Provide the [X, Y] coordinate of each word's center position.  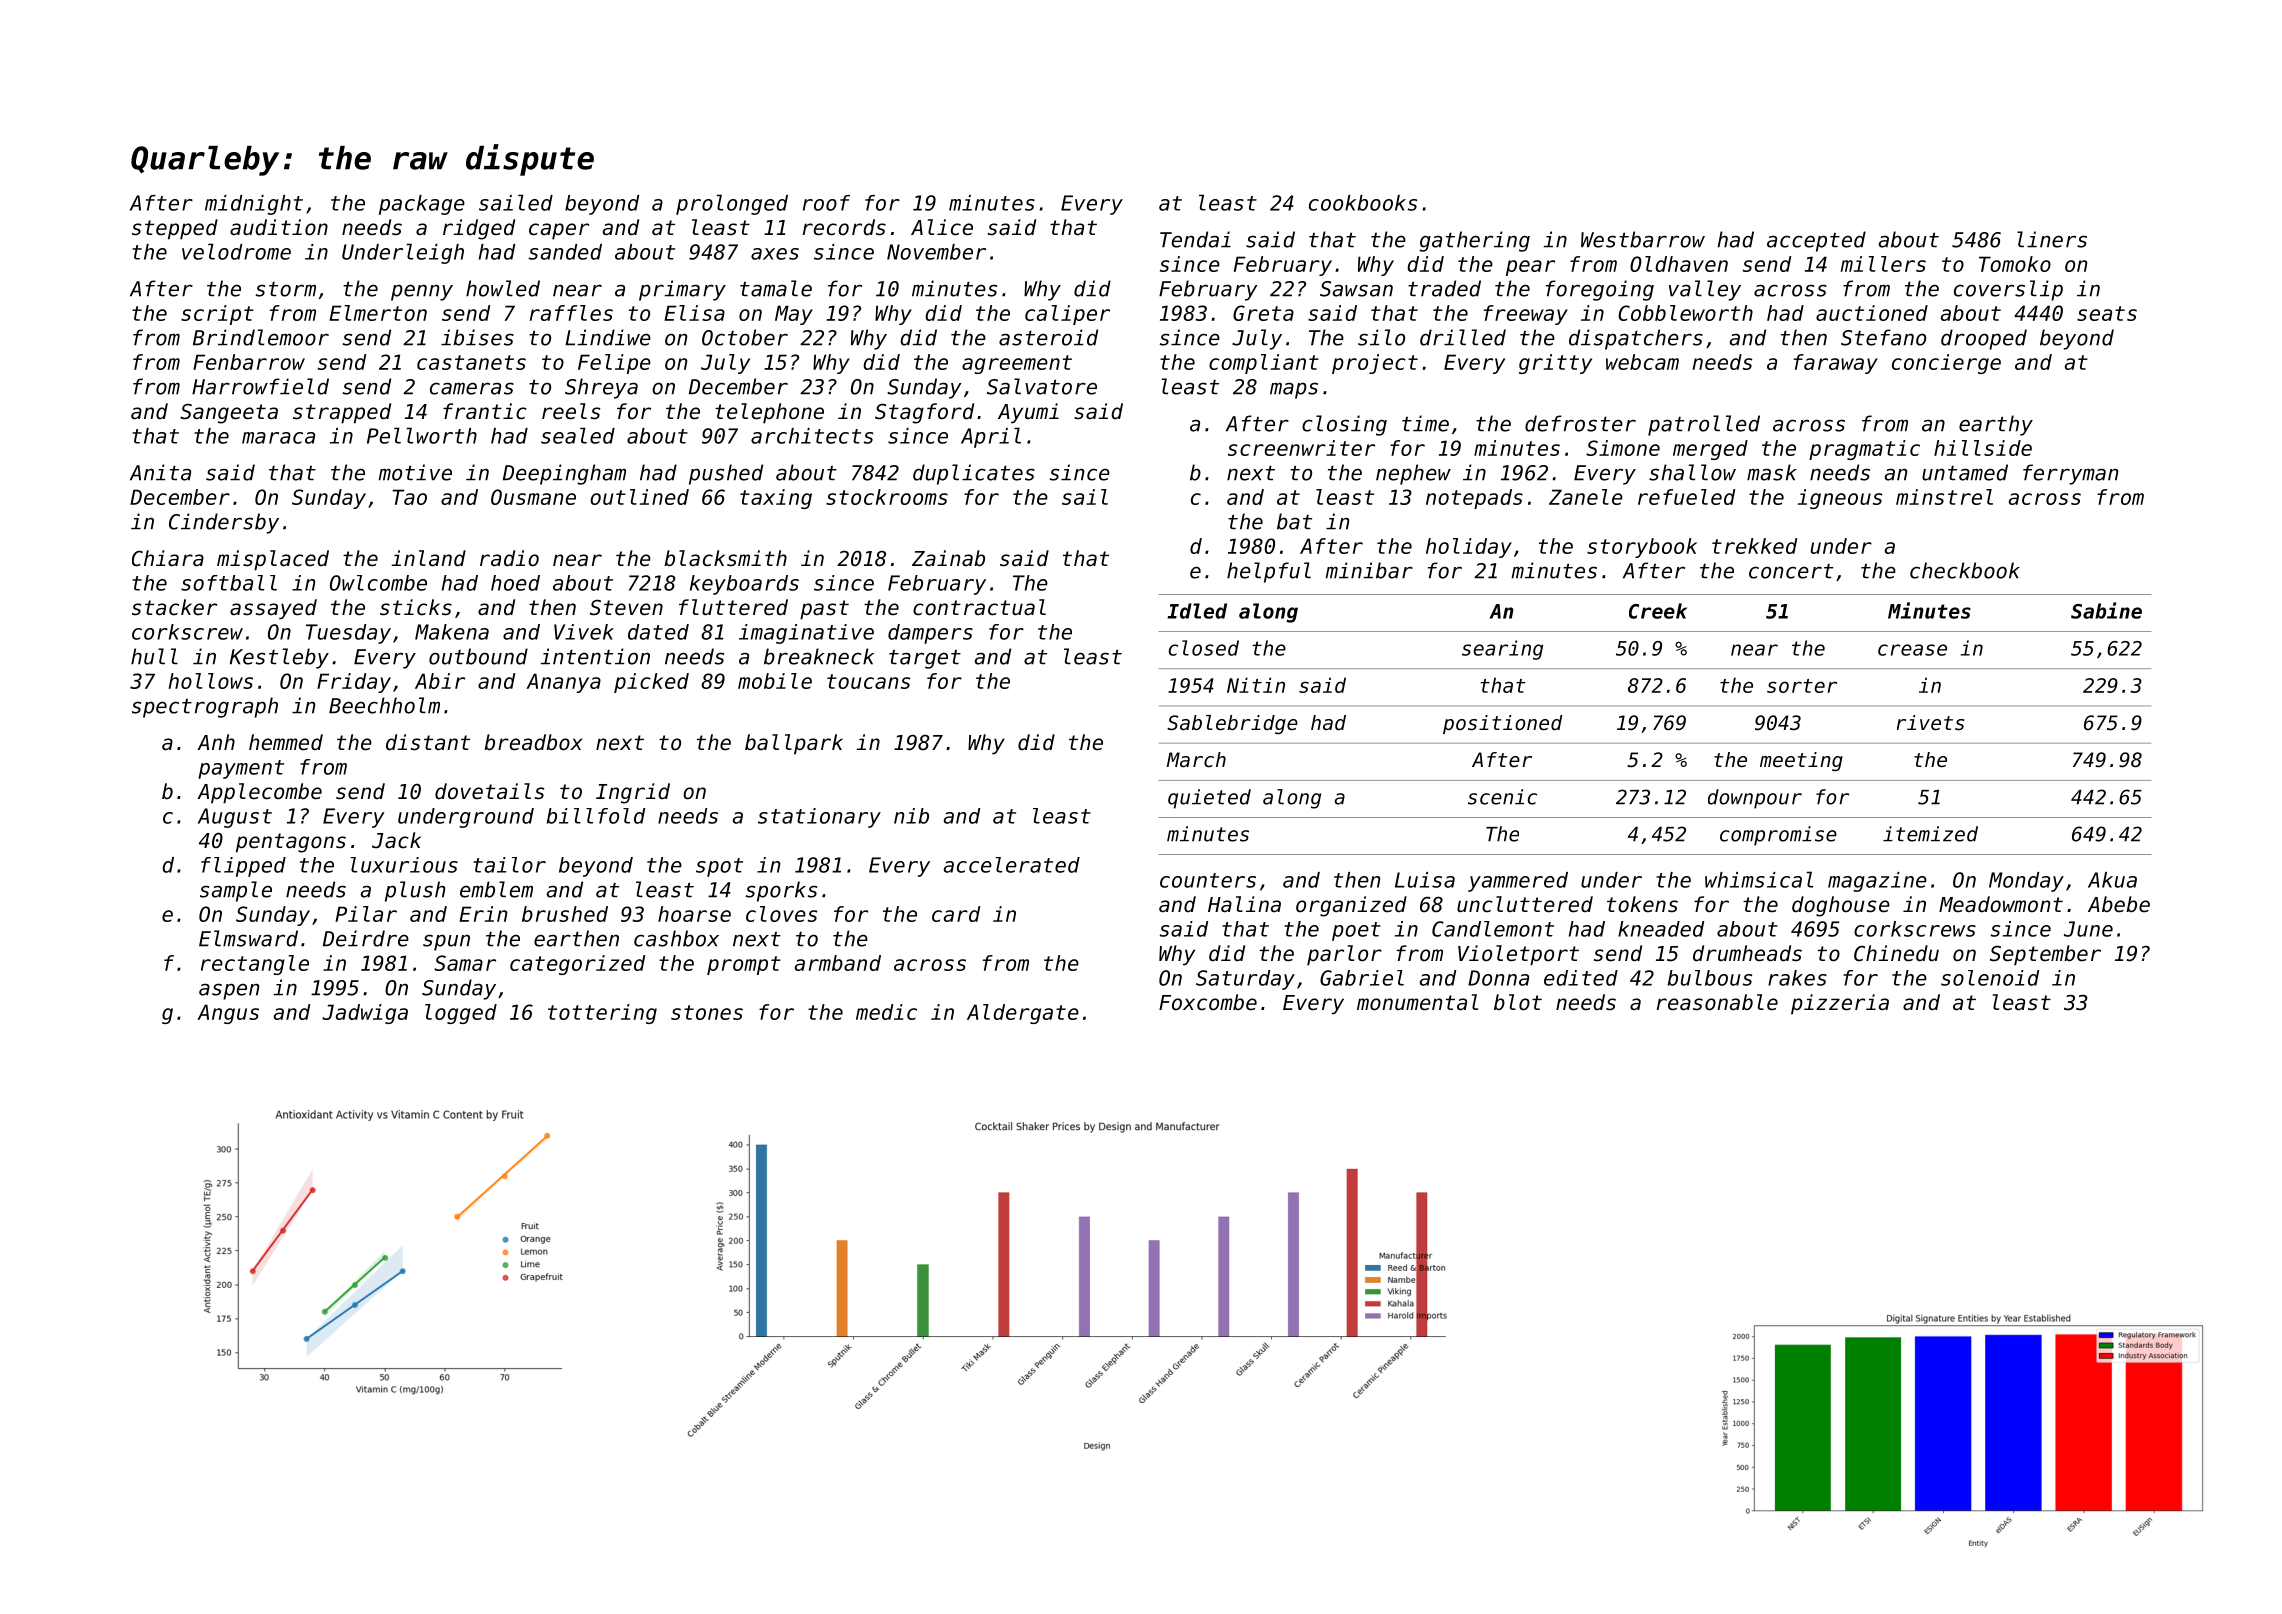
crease [1912, 650]
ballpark [794, 744]
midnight [254, 205]
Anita [160, 472]
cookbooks [1363, 203]
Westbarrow [1643, 239]
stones [707, 1012]
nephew [1413, 474]
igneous [1840, 499]
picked [651, 683]
